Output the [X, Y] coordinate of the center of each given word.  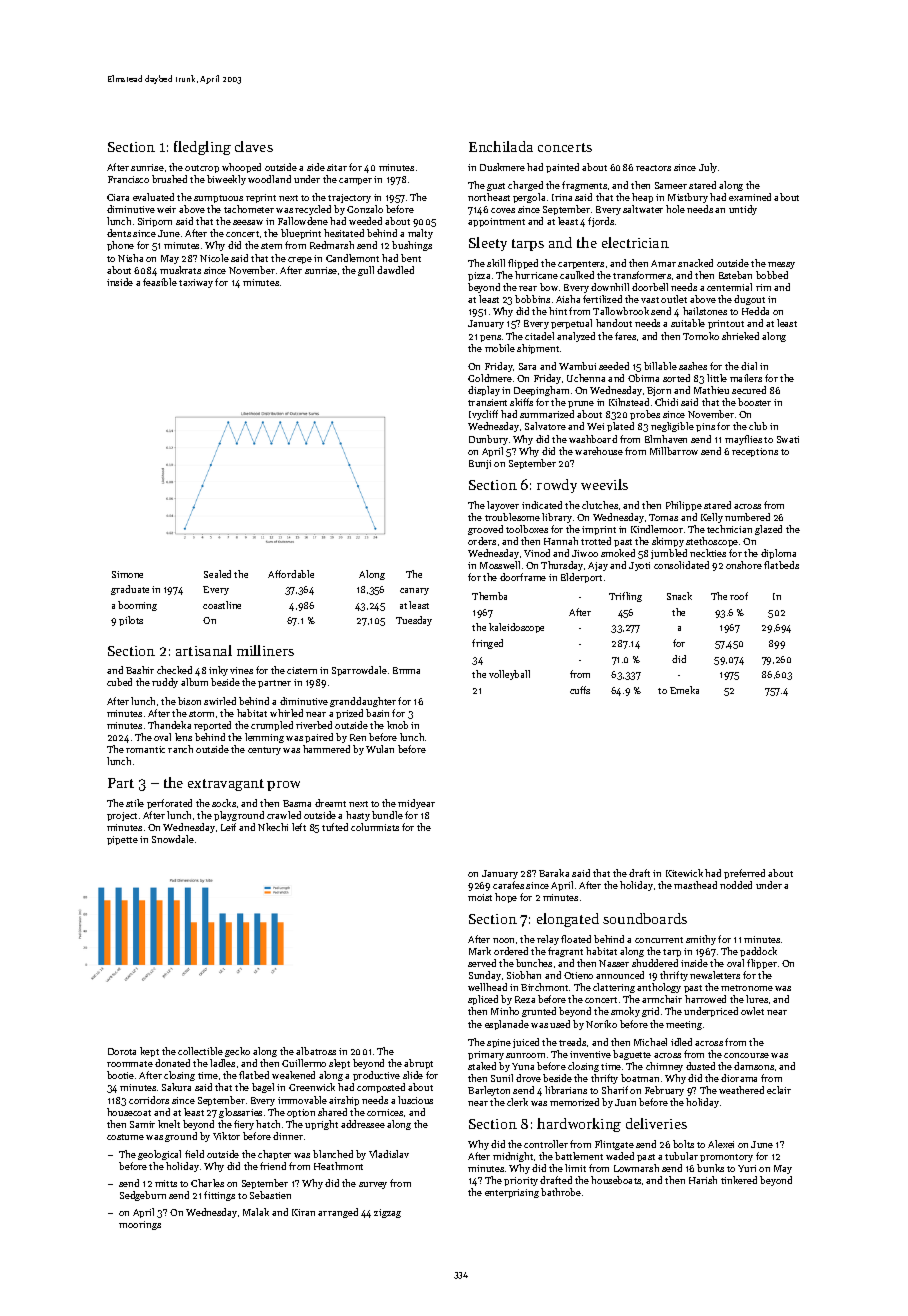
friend [273, 1166]
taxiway [196, 283]
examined [750, 197]
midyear [416, 804]
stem [271, 246]
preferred [744, 874]
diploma [778, 554]
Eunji [480, 464]
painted [562, 168]
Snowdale [173, 839]
